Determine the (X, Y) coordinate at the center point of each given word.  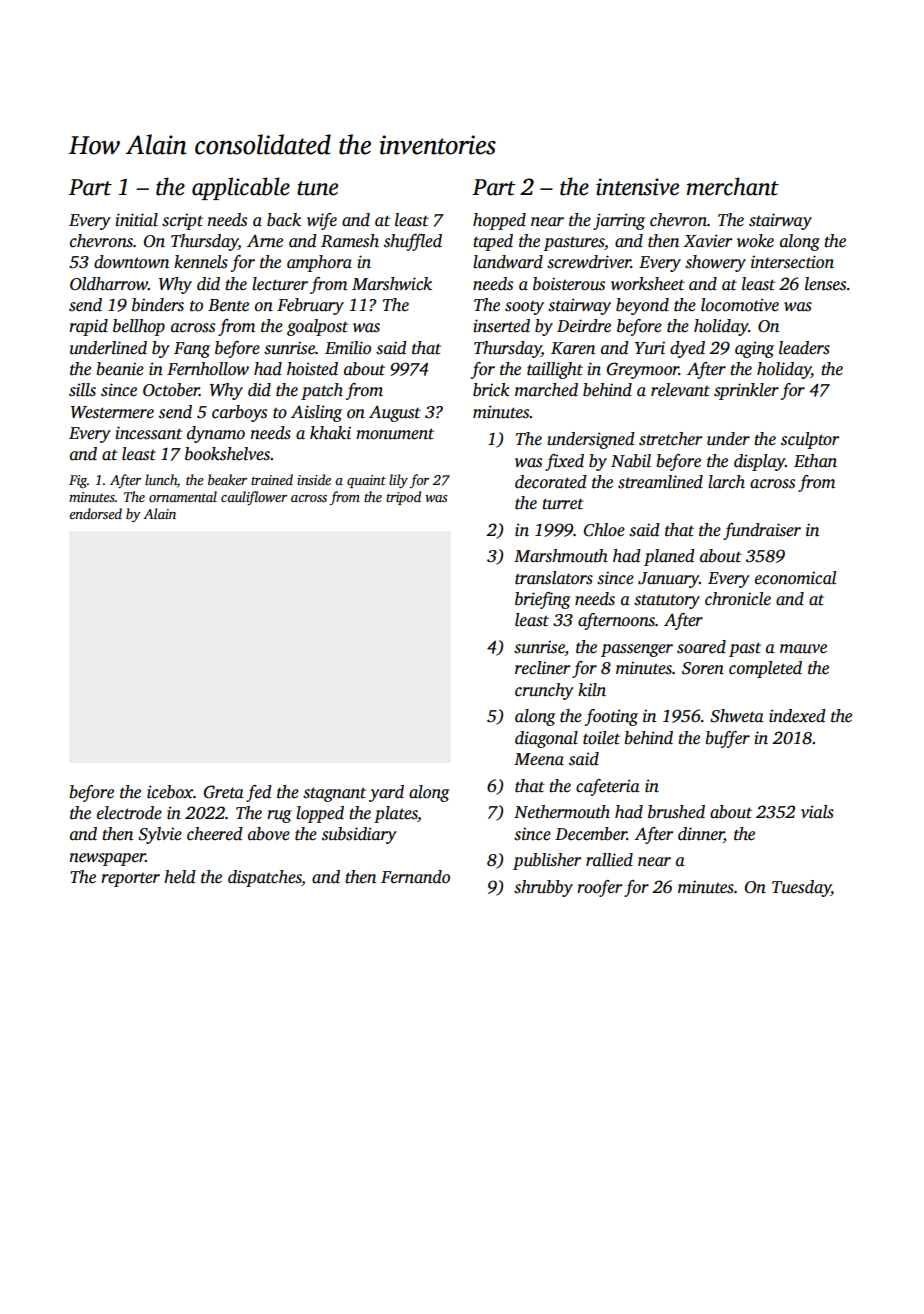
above (269, 834)
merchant (733, 186)
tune (317, 188)
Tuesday (801, 888)
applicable (241, 188)
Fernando (415, 877)
